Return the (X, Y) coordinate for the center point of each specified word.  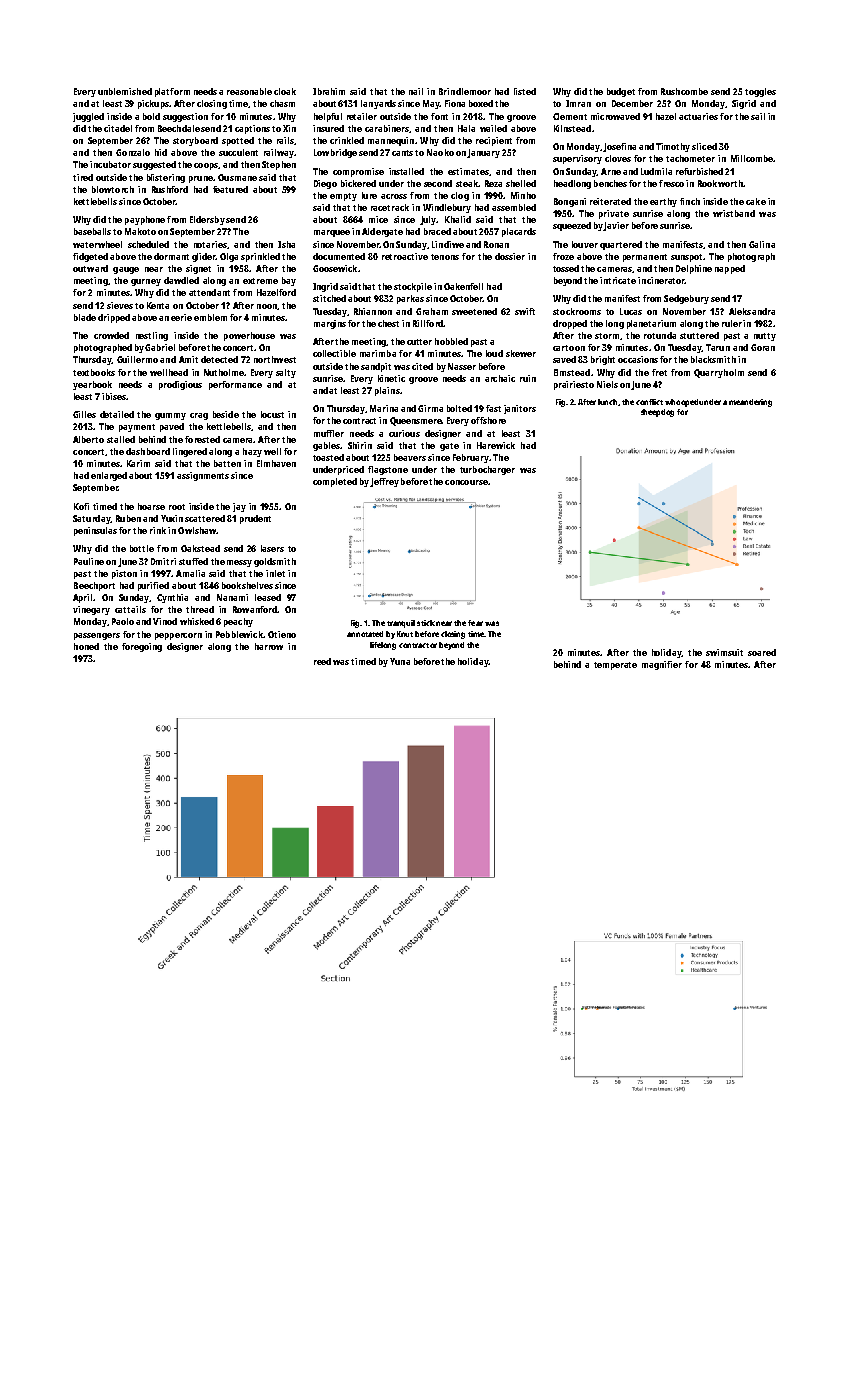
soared (762, 652)
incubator (110, 164)
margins (330, 324)
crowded (111, 335)
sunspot (686, 258)
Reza (493, 183)
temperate (615, 666)
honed (86, 646)
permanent (645, 258)
